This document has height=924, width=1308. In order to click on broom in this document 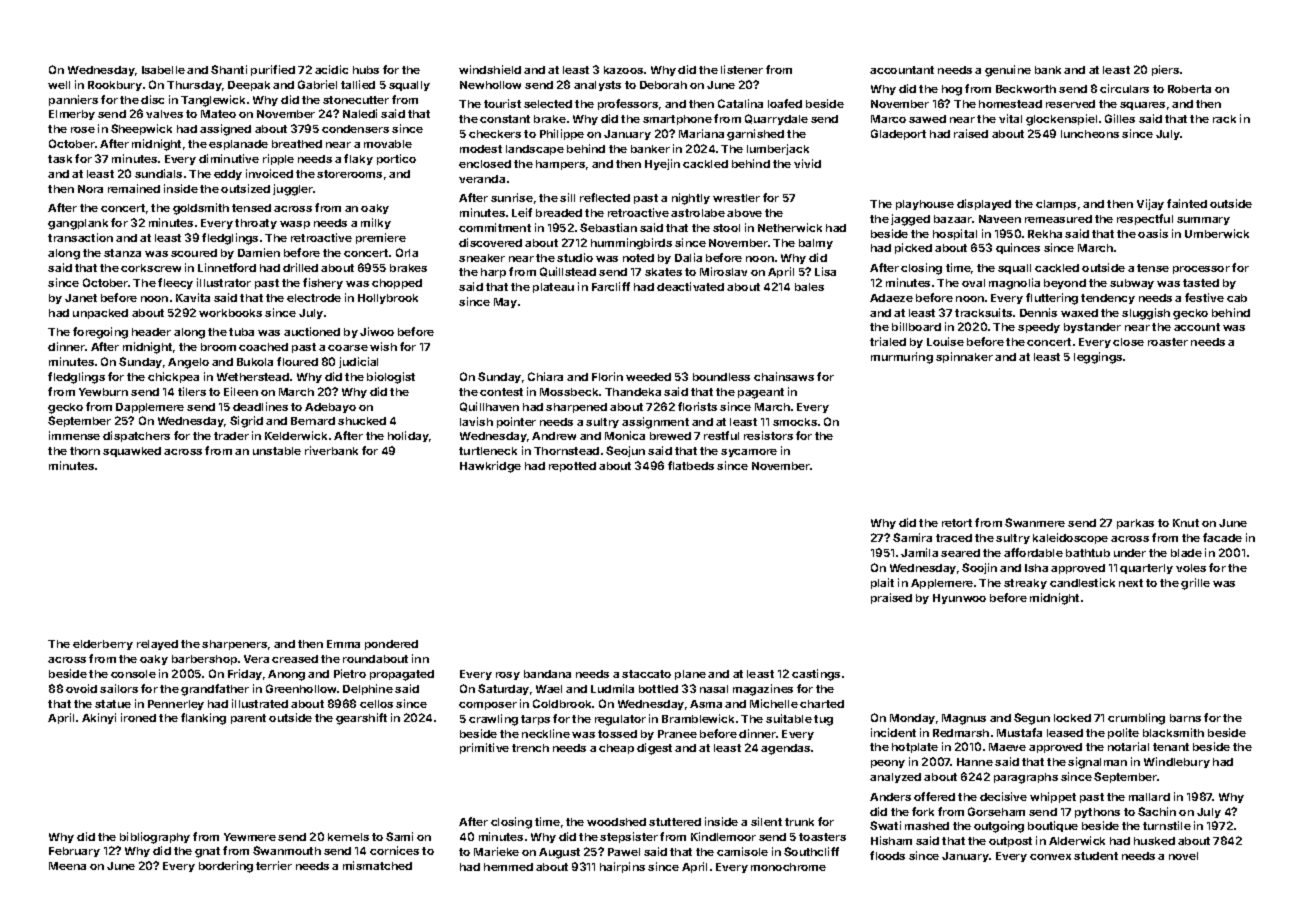, I will do `click(218, 347)`.
